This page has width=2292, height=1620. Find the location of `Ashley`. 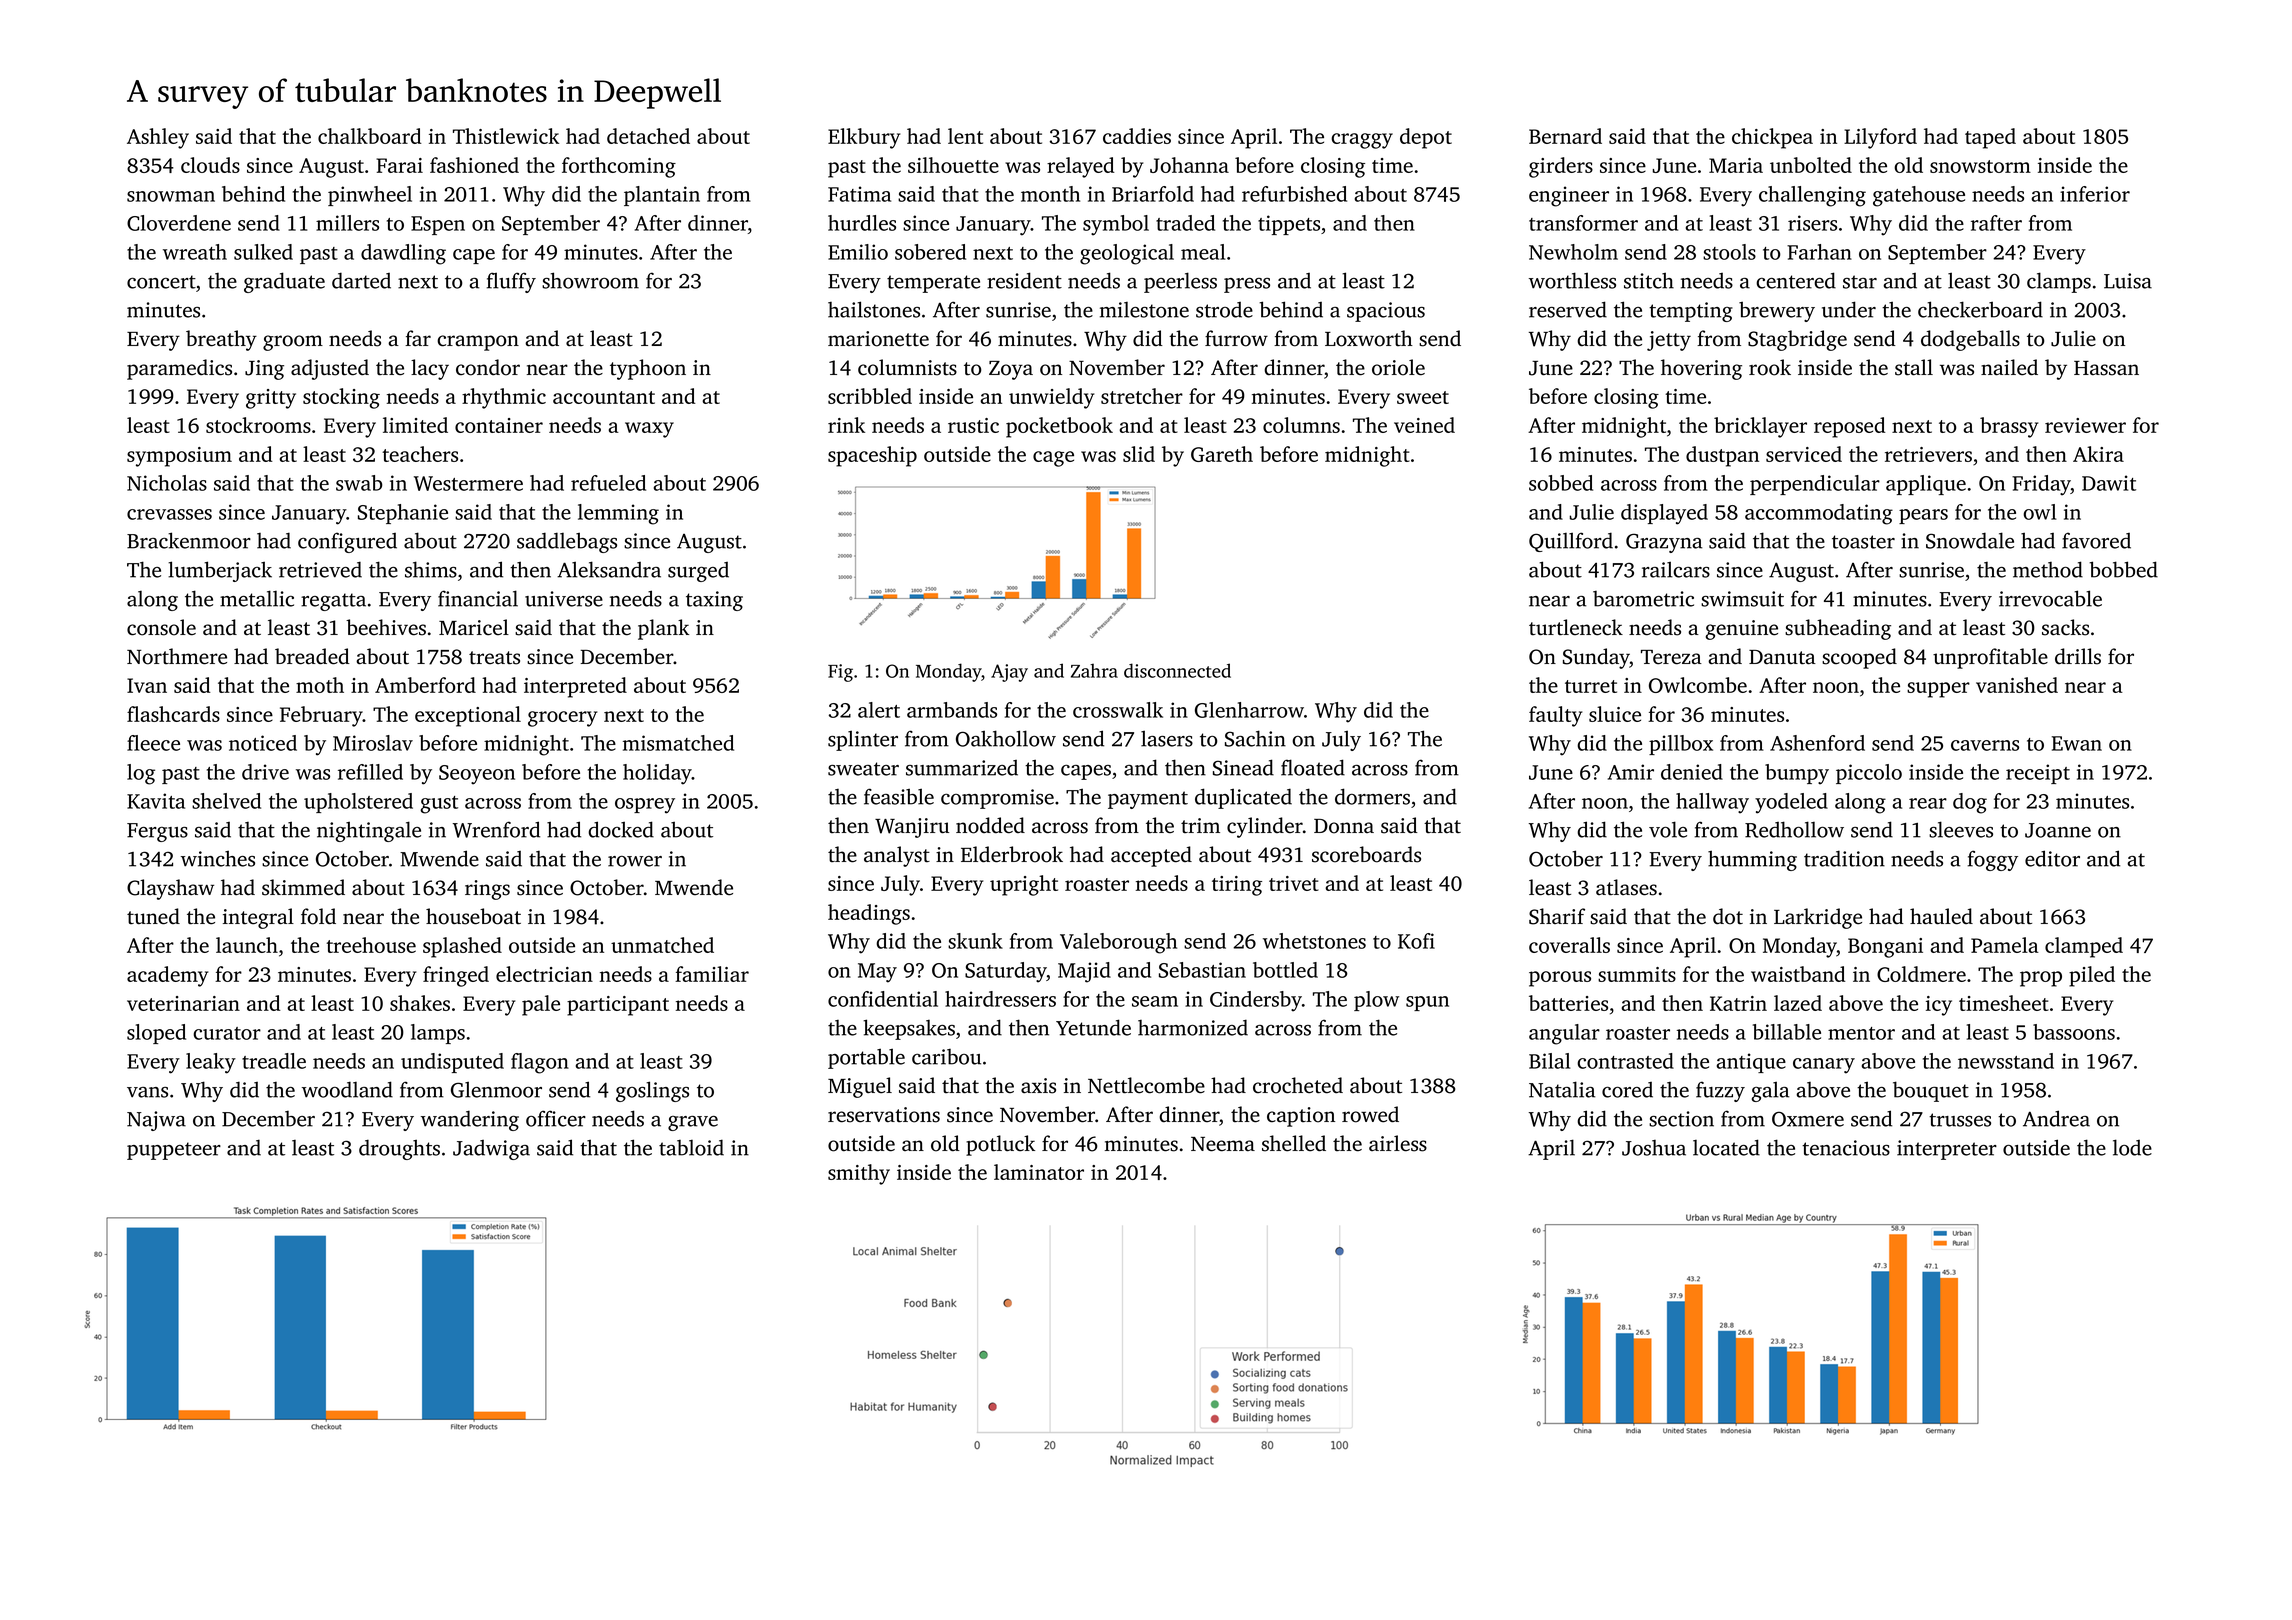

Ashley is located at coordinates (158, 138).
